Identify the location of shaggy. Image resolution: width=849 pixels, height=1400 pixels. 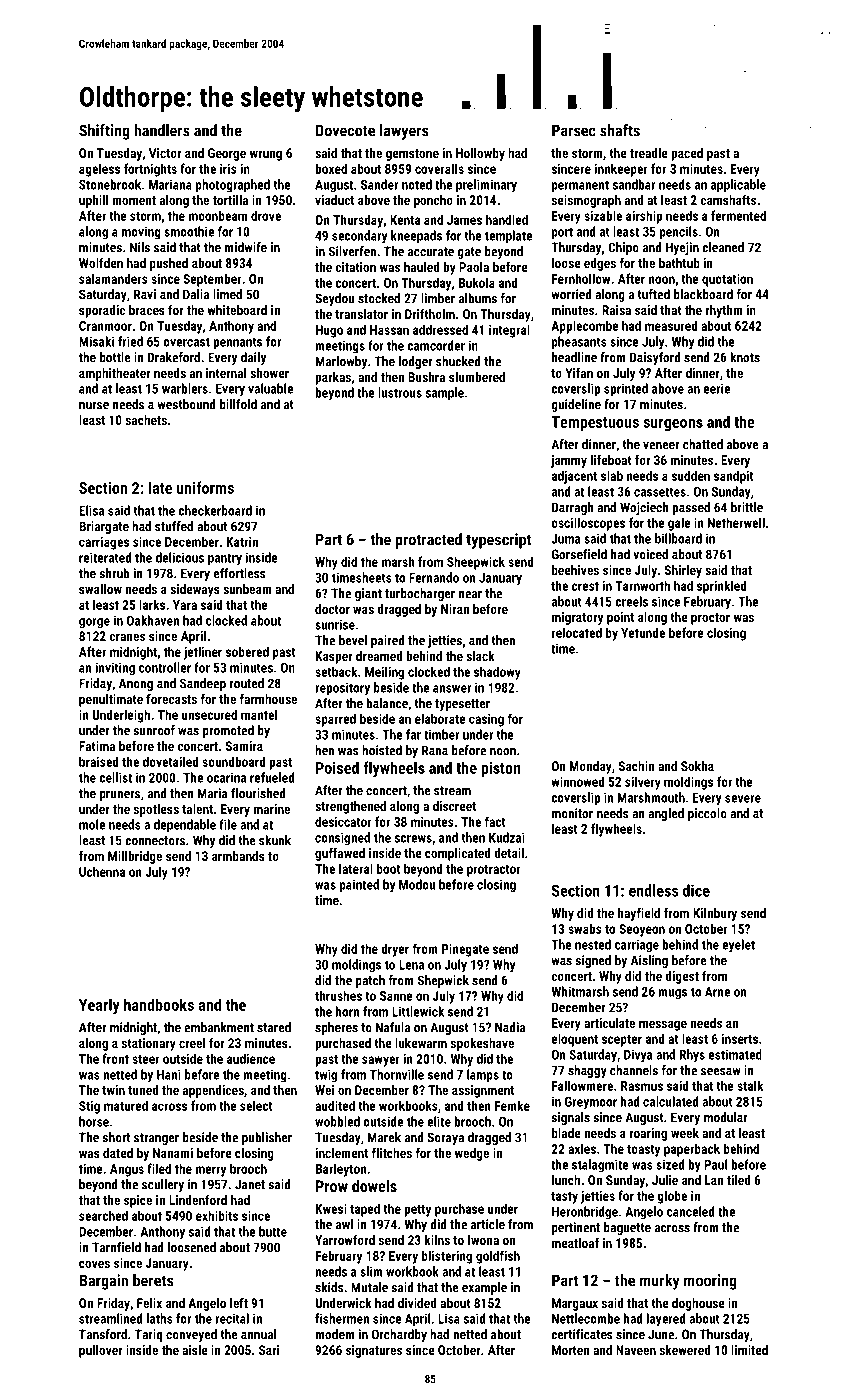
(587, 1071).
